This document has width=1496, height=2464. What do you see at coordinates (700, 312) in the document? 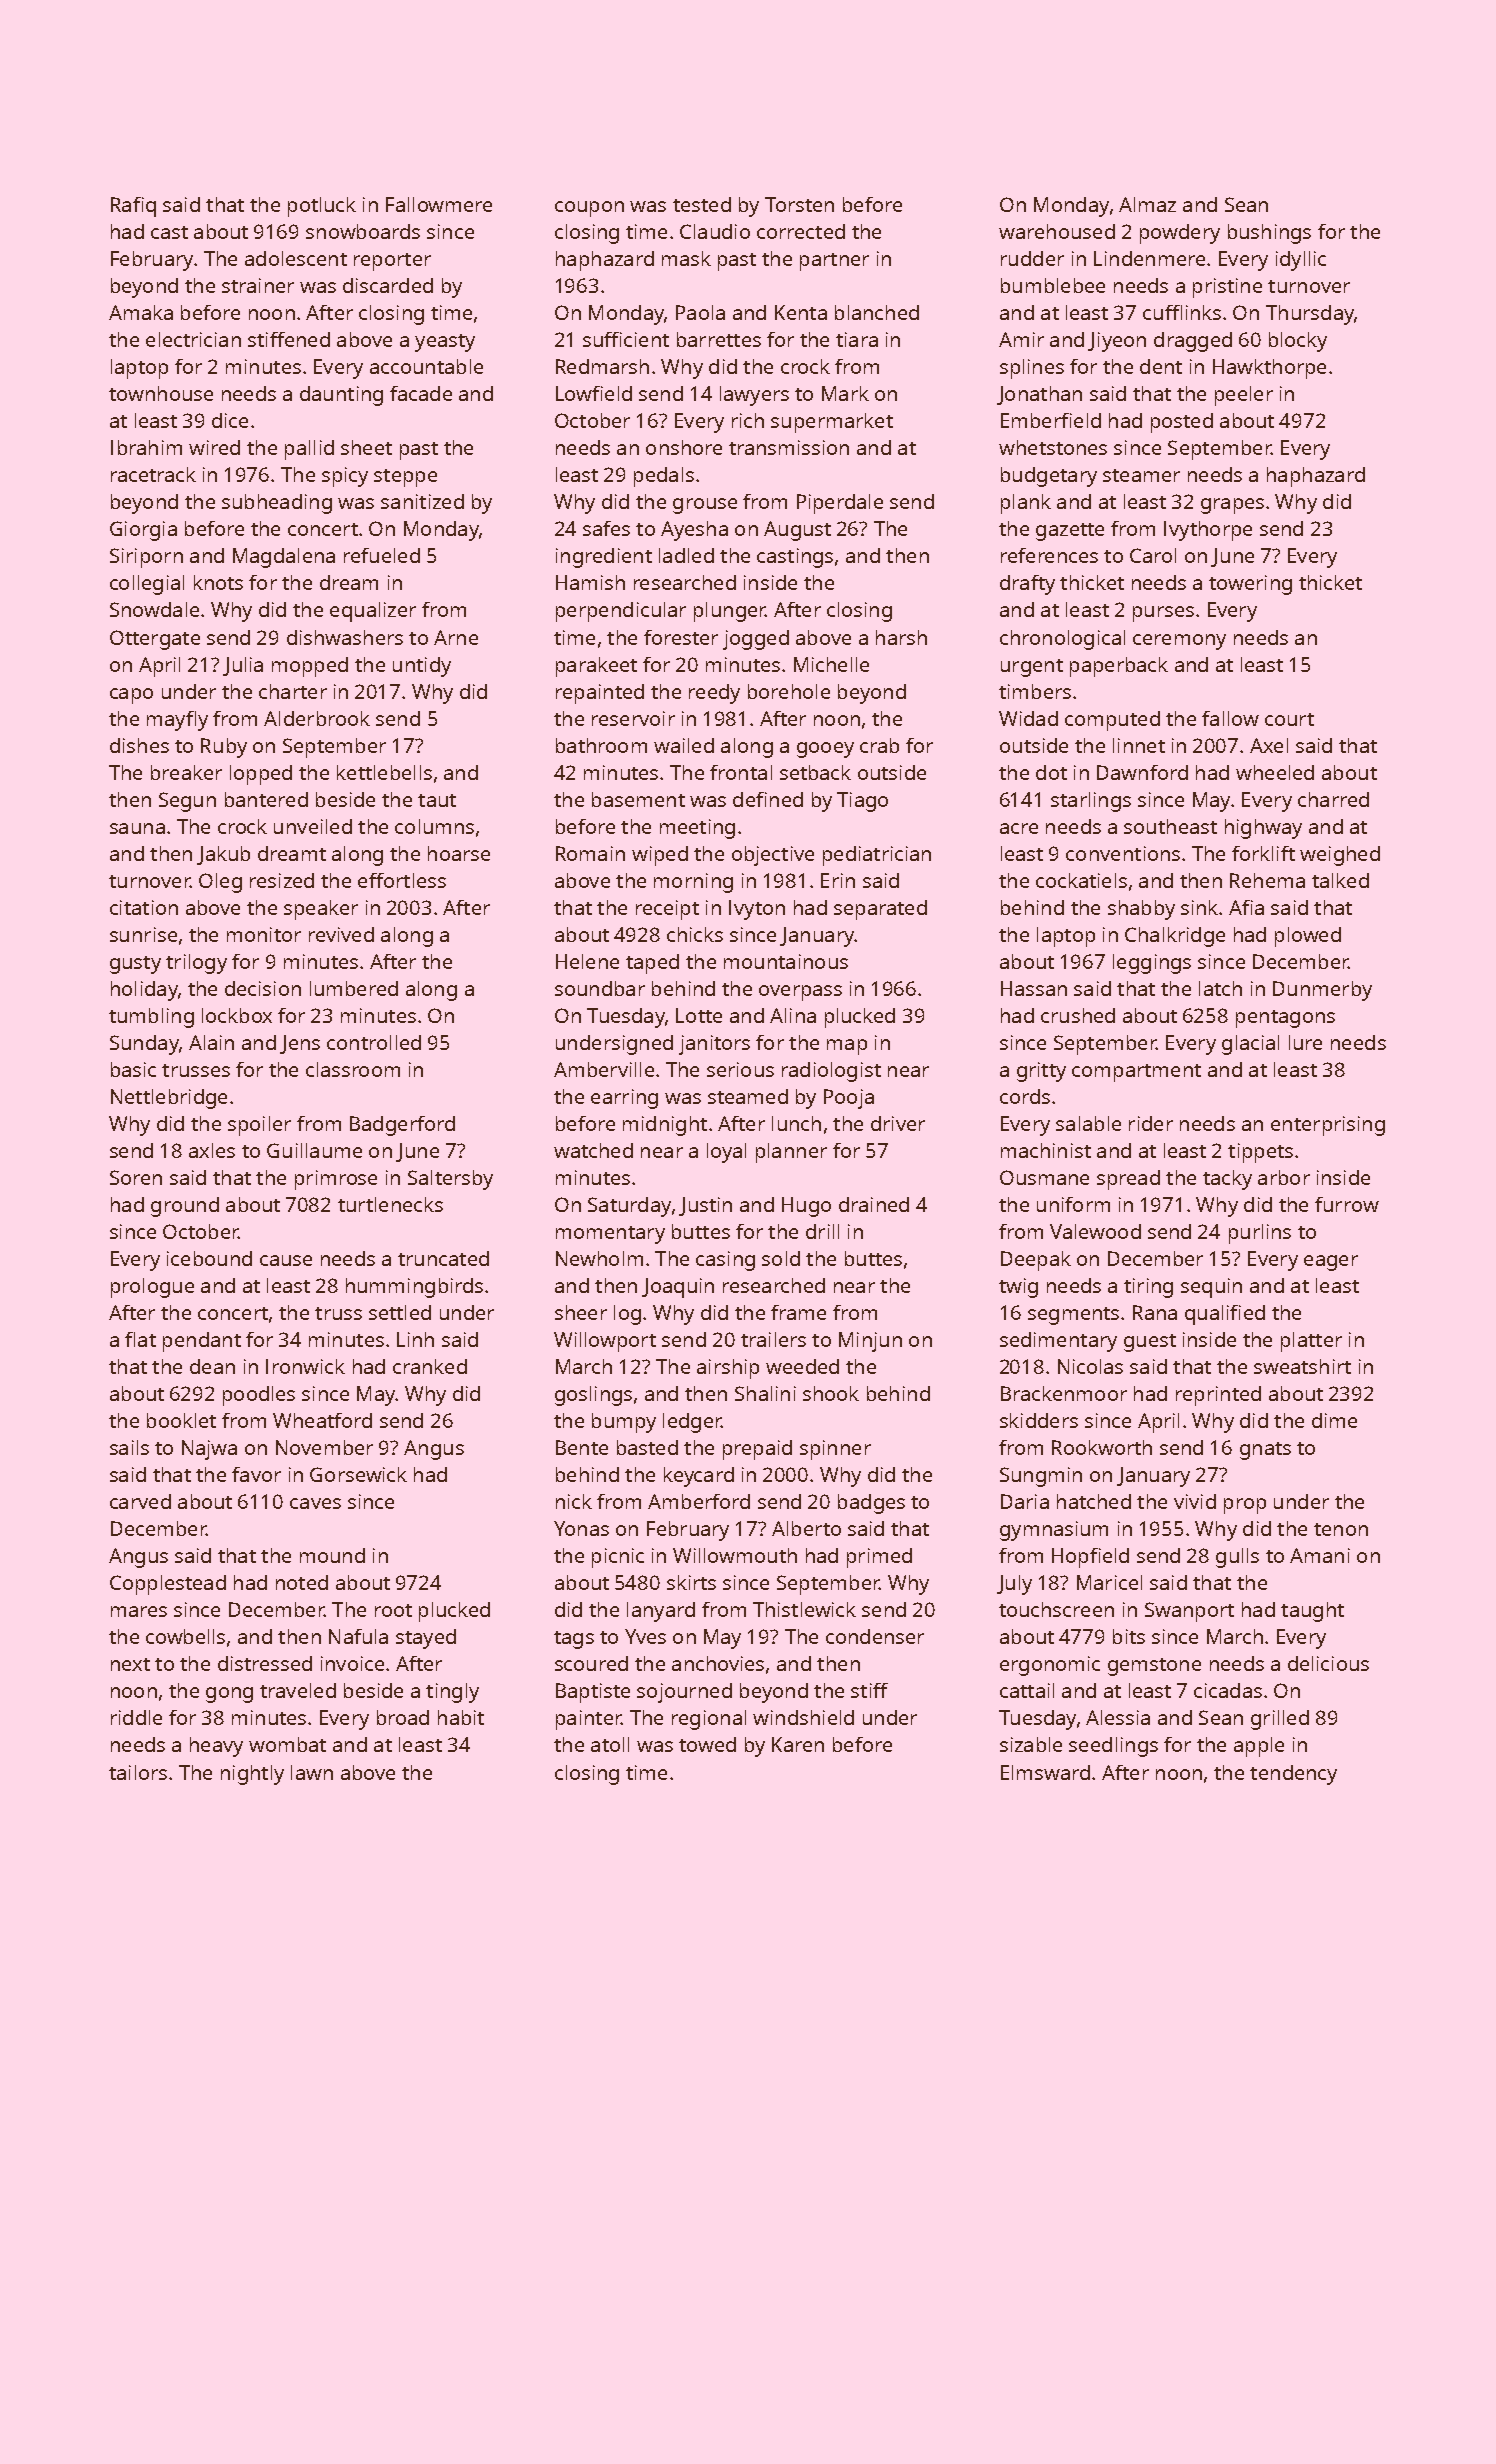
I see `Paola` at bounding box center [700, 312].
